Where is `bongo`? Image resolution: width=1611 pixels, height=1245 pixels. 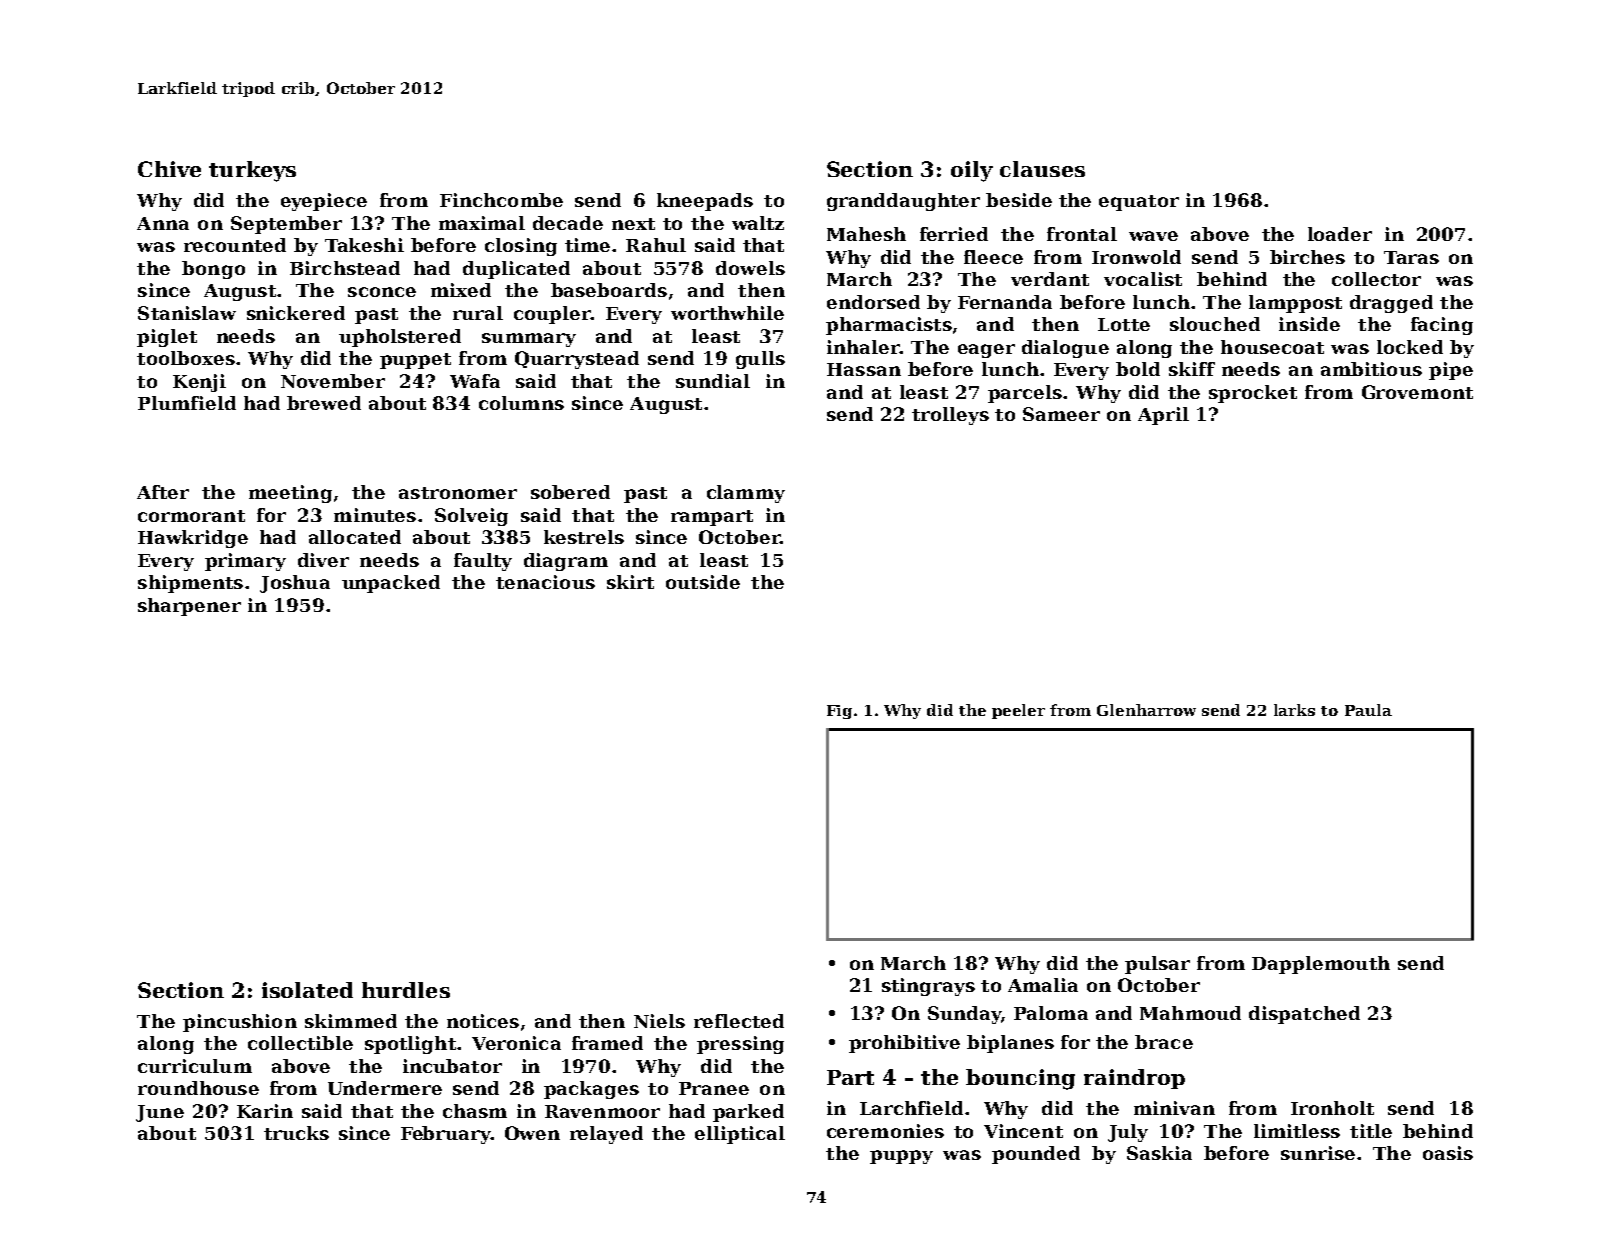
bongo is located at coordinates (213, 270).
